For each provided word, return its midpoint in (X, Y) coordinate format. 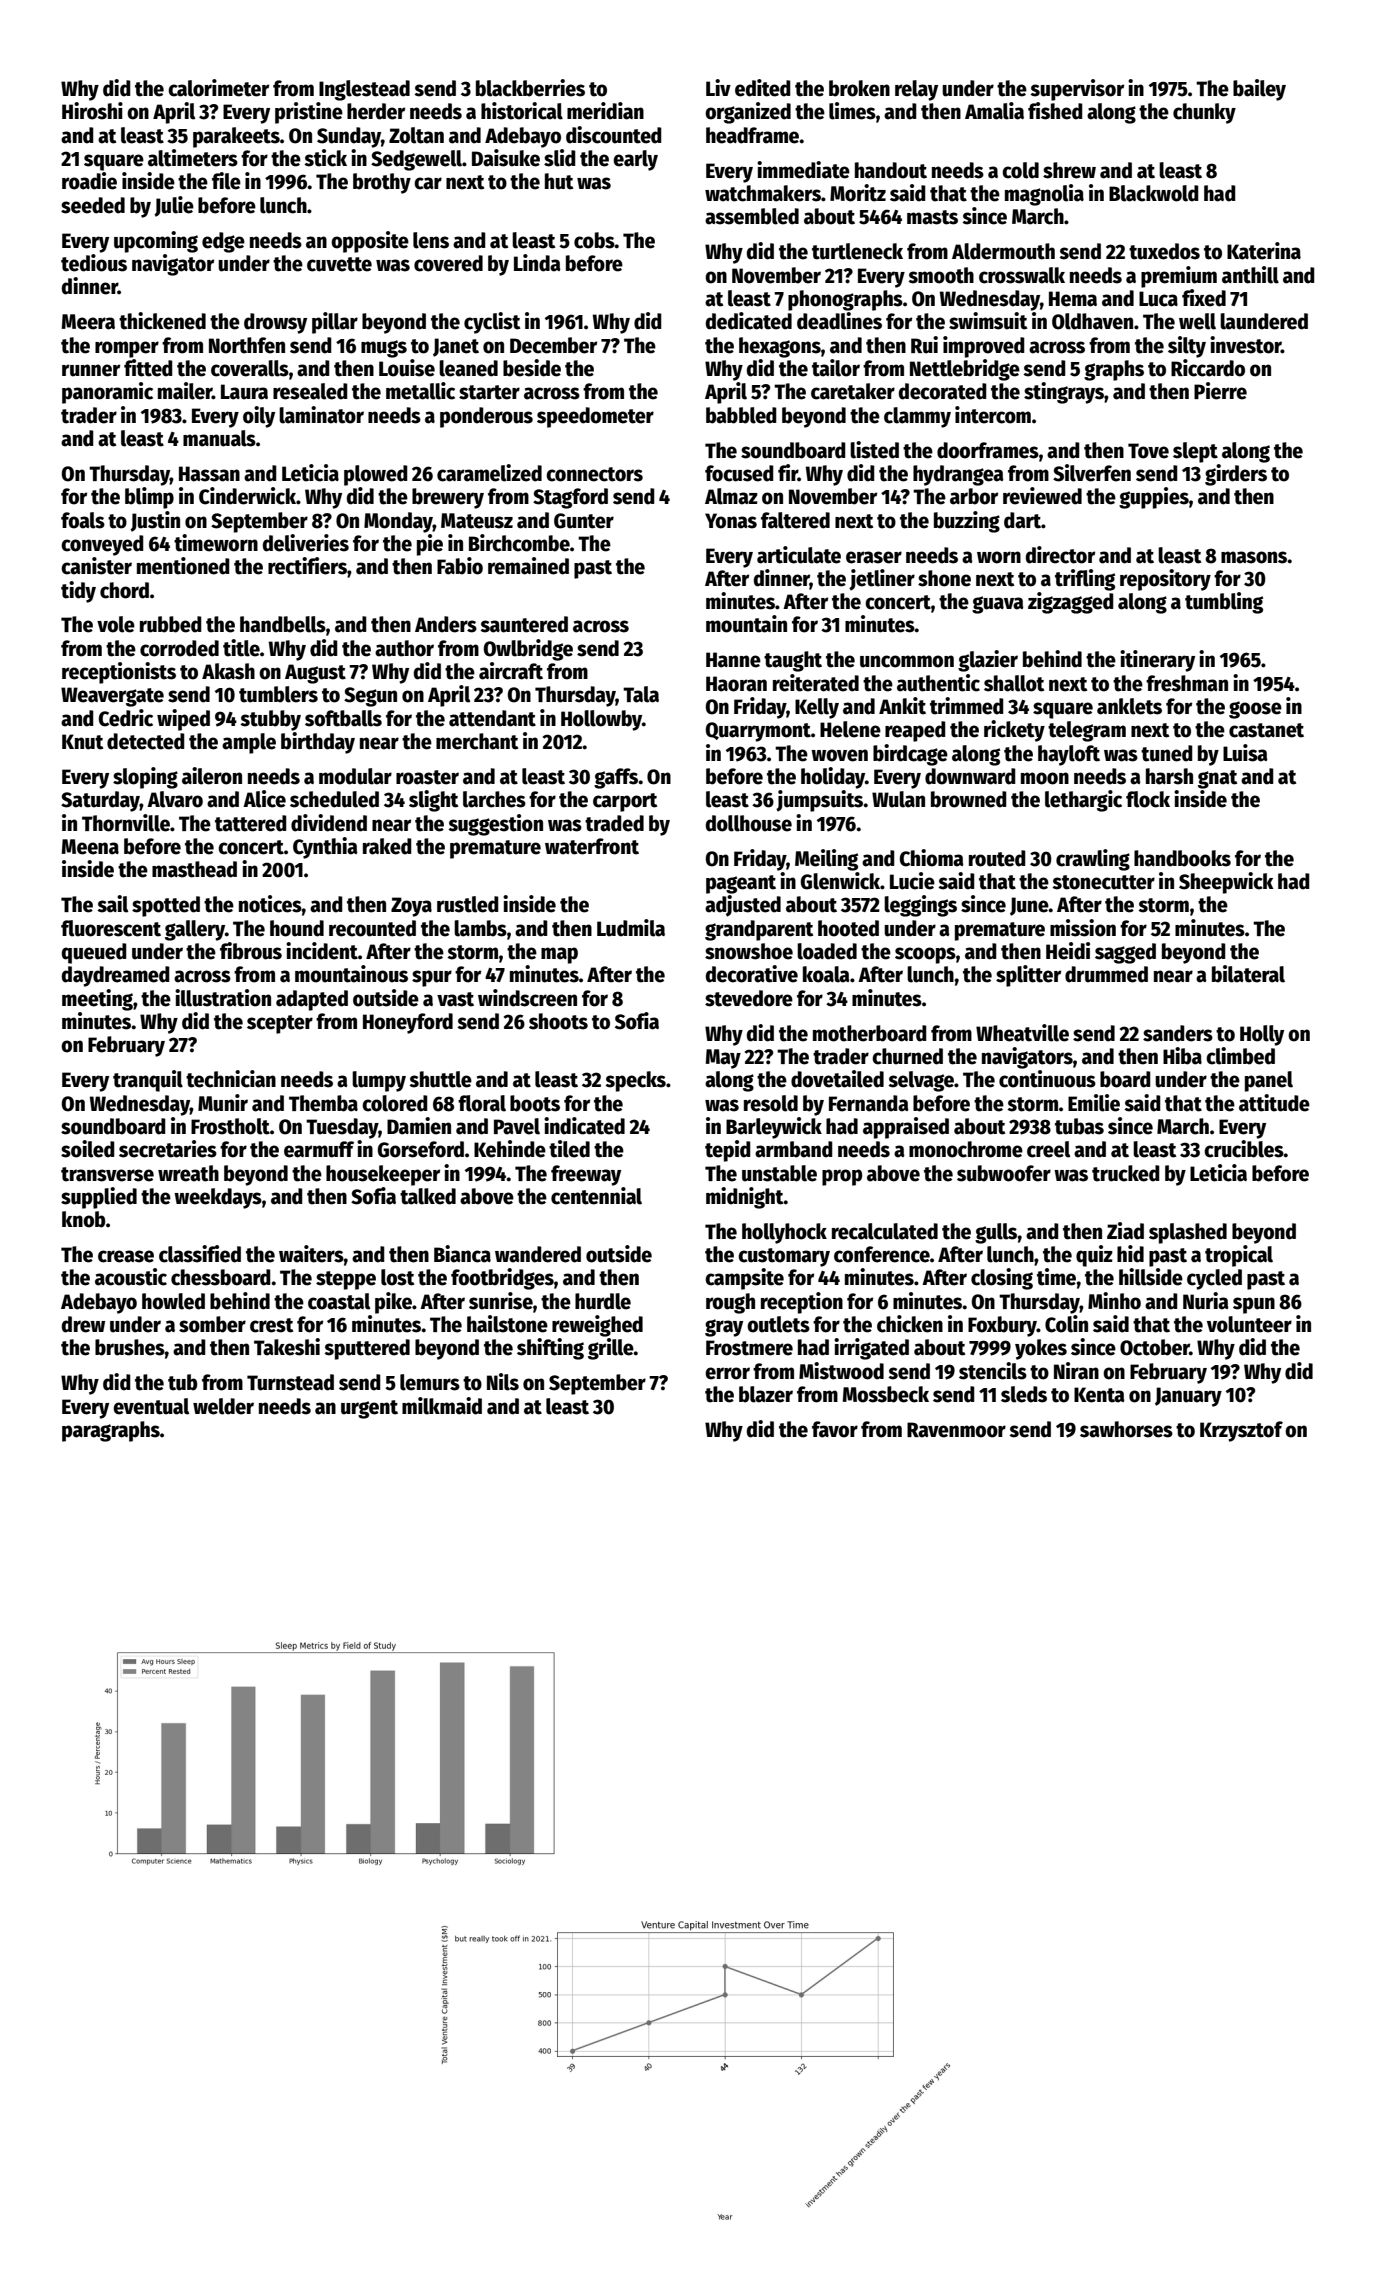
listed (874, 450)
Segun (370, 697)
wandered (538, 1254)
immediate (803, 170)
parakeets (236, 137)
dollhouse (749, 823)
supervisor (1077, 90)
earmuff (319, 1149)
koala (826, 974)
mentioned (183, 566)
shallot (1014, 683)
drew (83, 1324)
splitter (1028, 976)
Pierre (1220, 391)
